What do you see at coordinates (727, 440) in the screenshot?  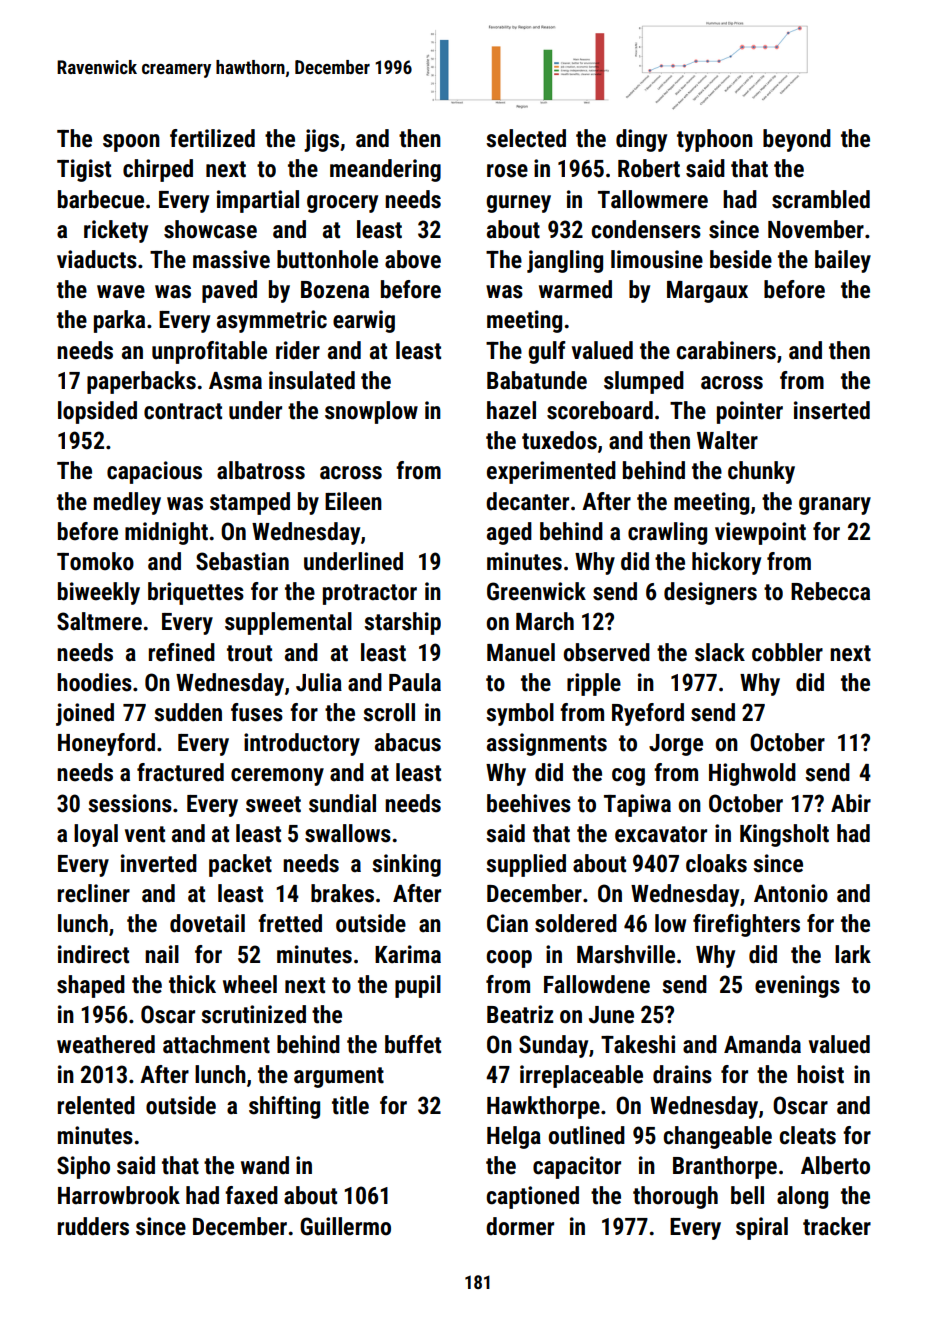 I see `Walter` at bounding box center [727, 440].
